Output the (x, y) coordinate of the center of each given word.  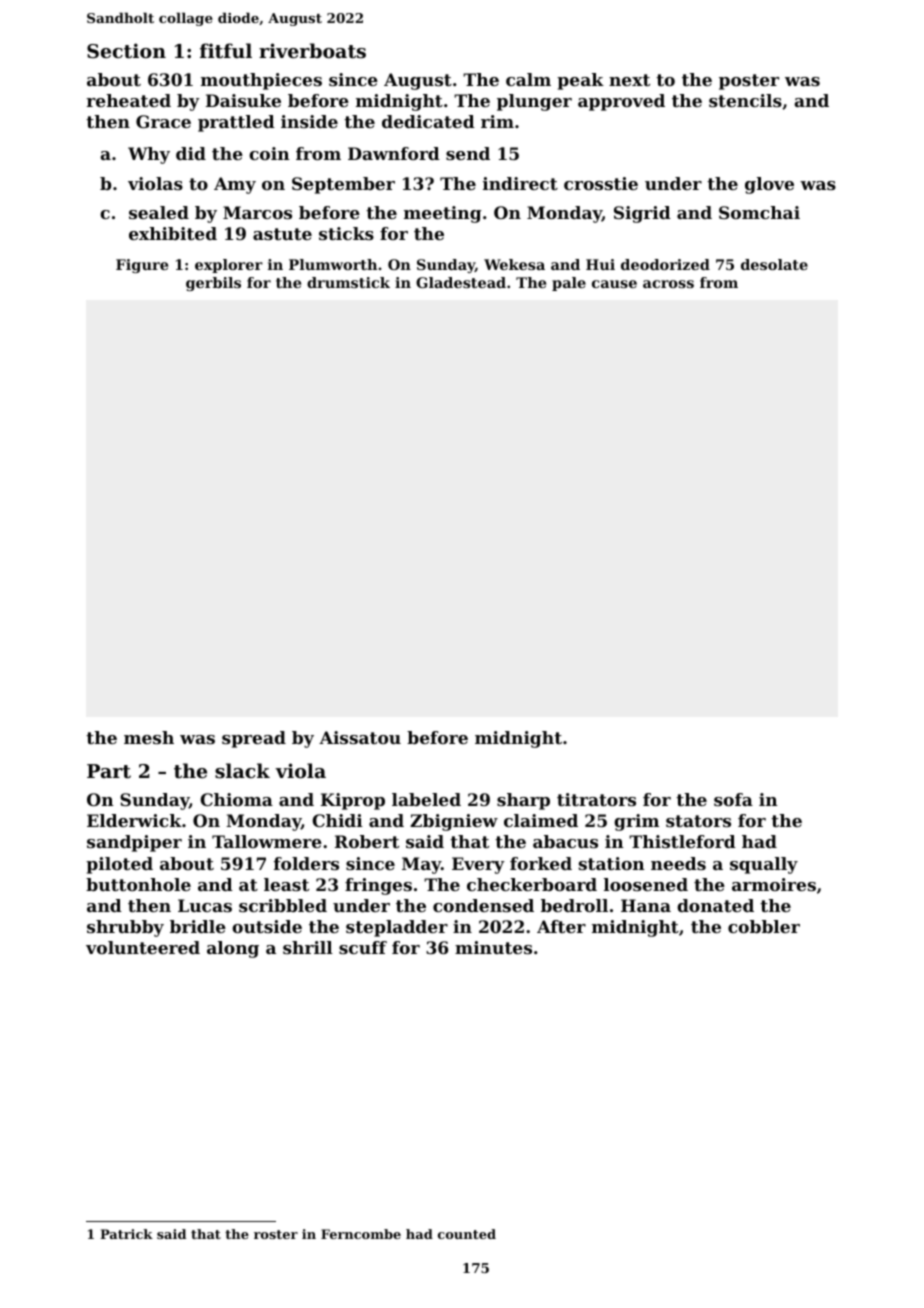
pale (569, 284)
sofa (733, 799)
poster (749, 82)
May (421, 865)
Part (109, 771)
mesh (149, 737)
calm (528, 79)
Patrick (126, 1234)
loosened (646, 884)
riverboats (312, 51)
